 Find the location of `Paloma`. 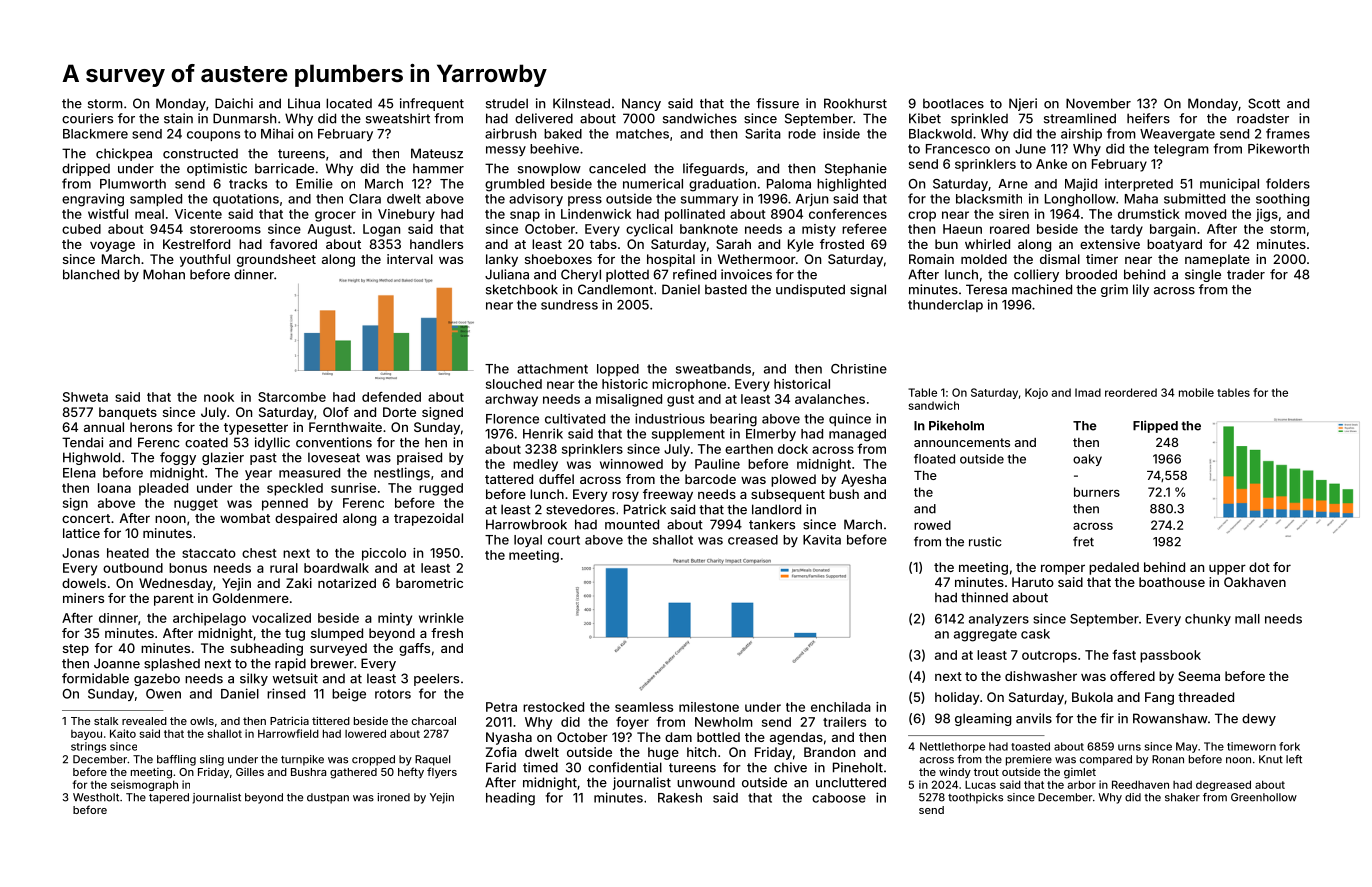

Paloma is located at coordinates (789, 184).
